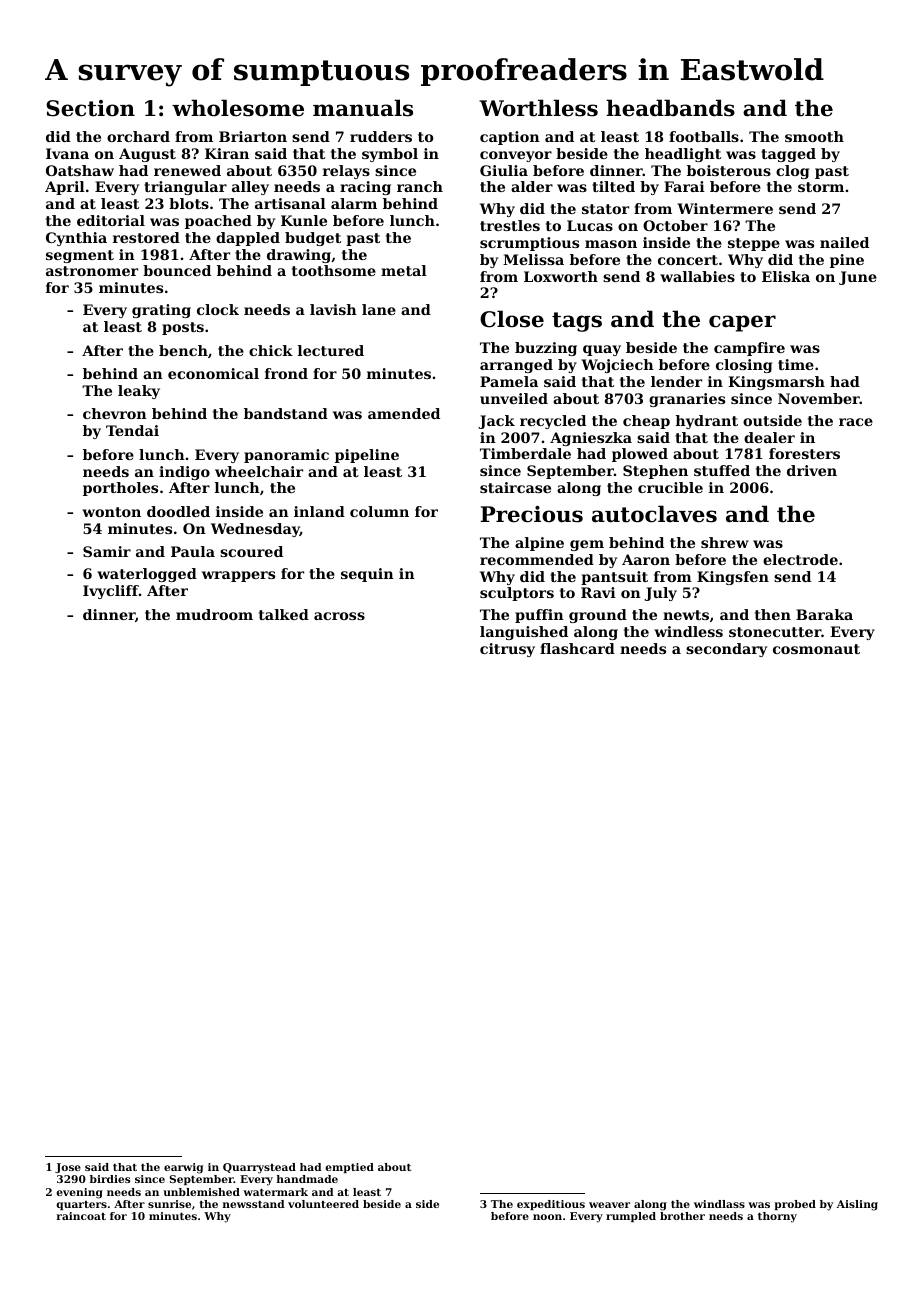 This document has height=1308, width=924. What do you see at coordinates (183, 1168) in the document?
I see `earwig` at bounding box center [183, 1168].
